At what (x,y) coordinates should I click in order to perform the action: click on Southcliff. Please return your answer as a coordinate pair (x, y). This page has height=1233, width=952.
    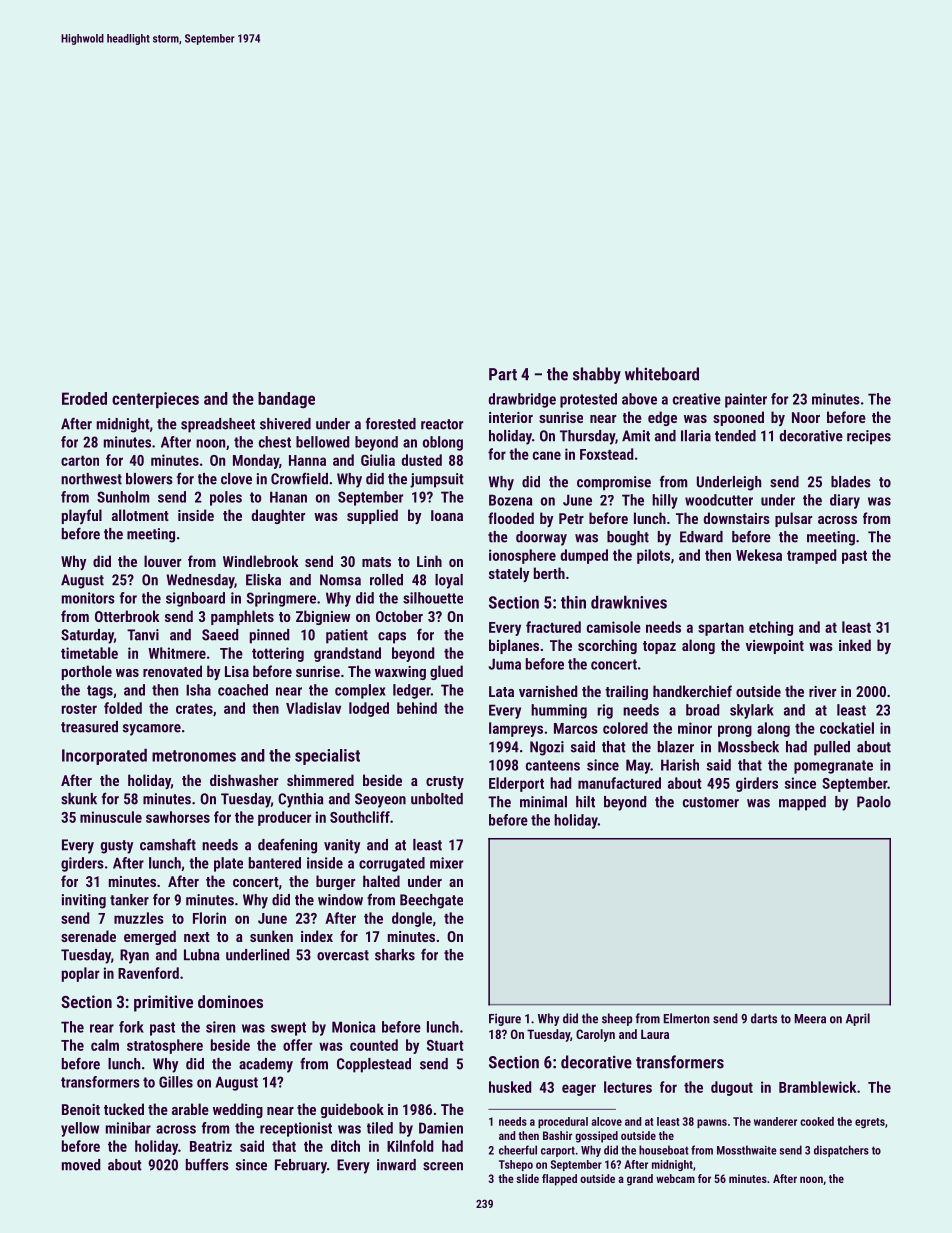
    Looking at the image, I should click on (360, 817).
